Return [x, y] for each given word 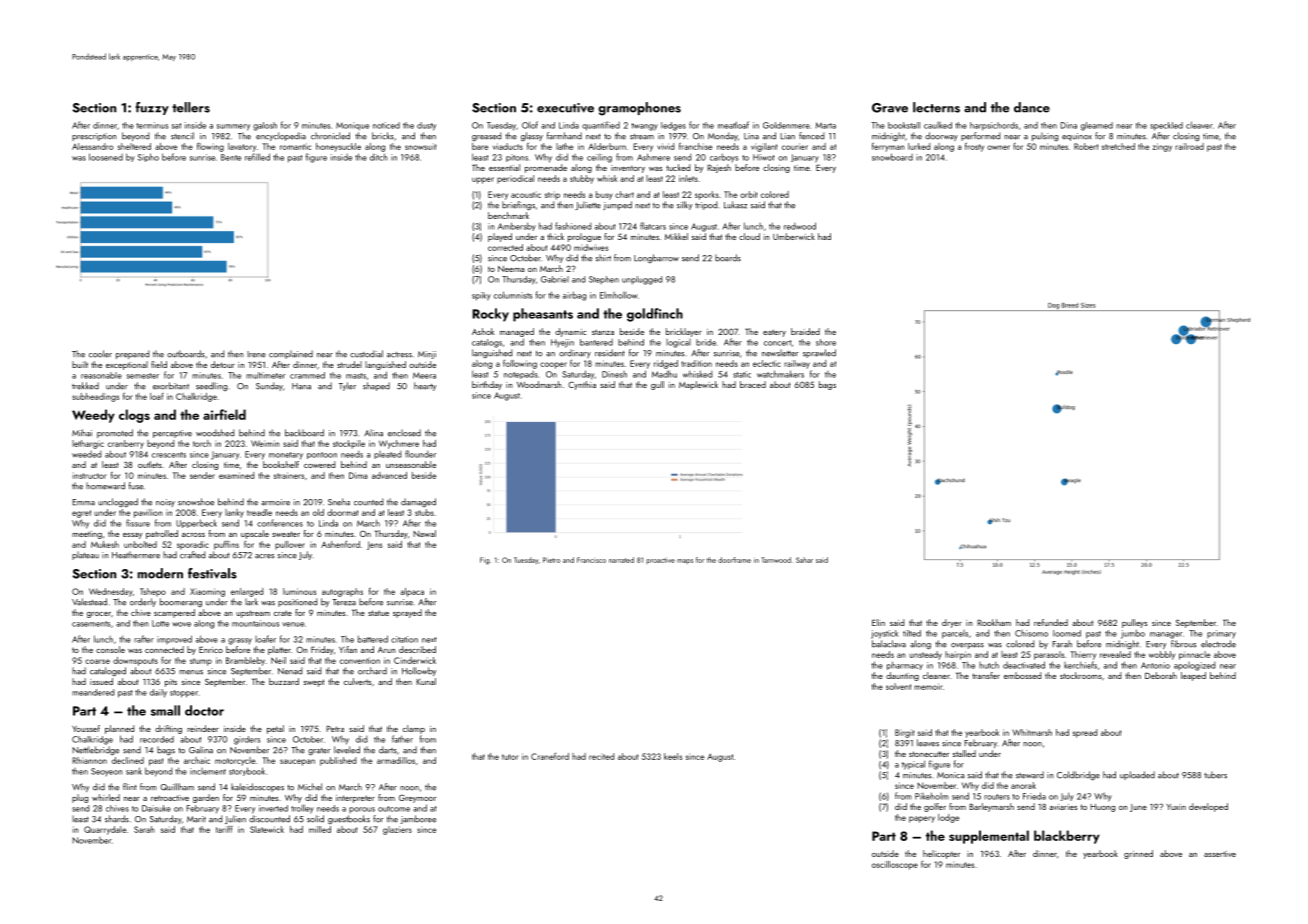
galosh [265, 126]
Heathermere [136, 555]
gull [657, 385]
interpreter [355, 799]
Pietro [551, 560]
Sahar [804, 560]
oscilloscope [895, 865]
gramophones [639, 109]
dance [1032, 107]
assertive [1220, 854]
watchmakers [780, 374]
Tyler [347, 386]
